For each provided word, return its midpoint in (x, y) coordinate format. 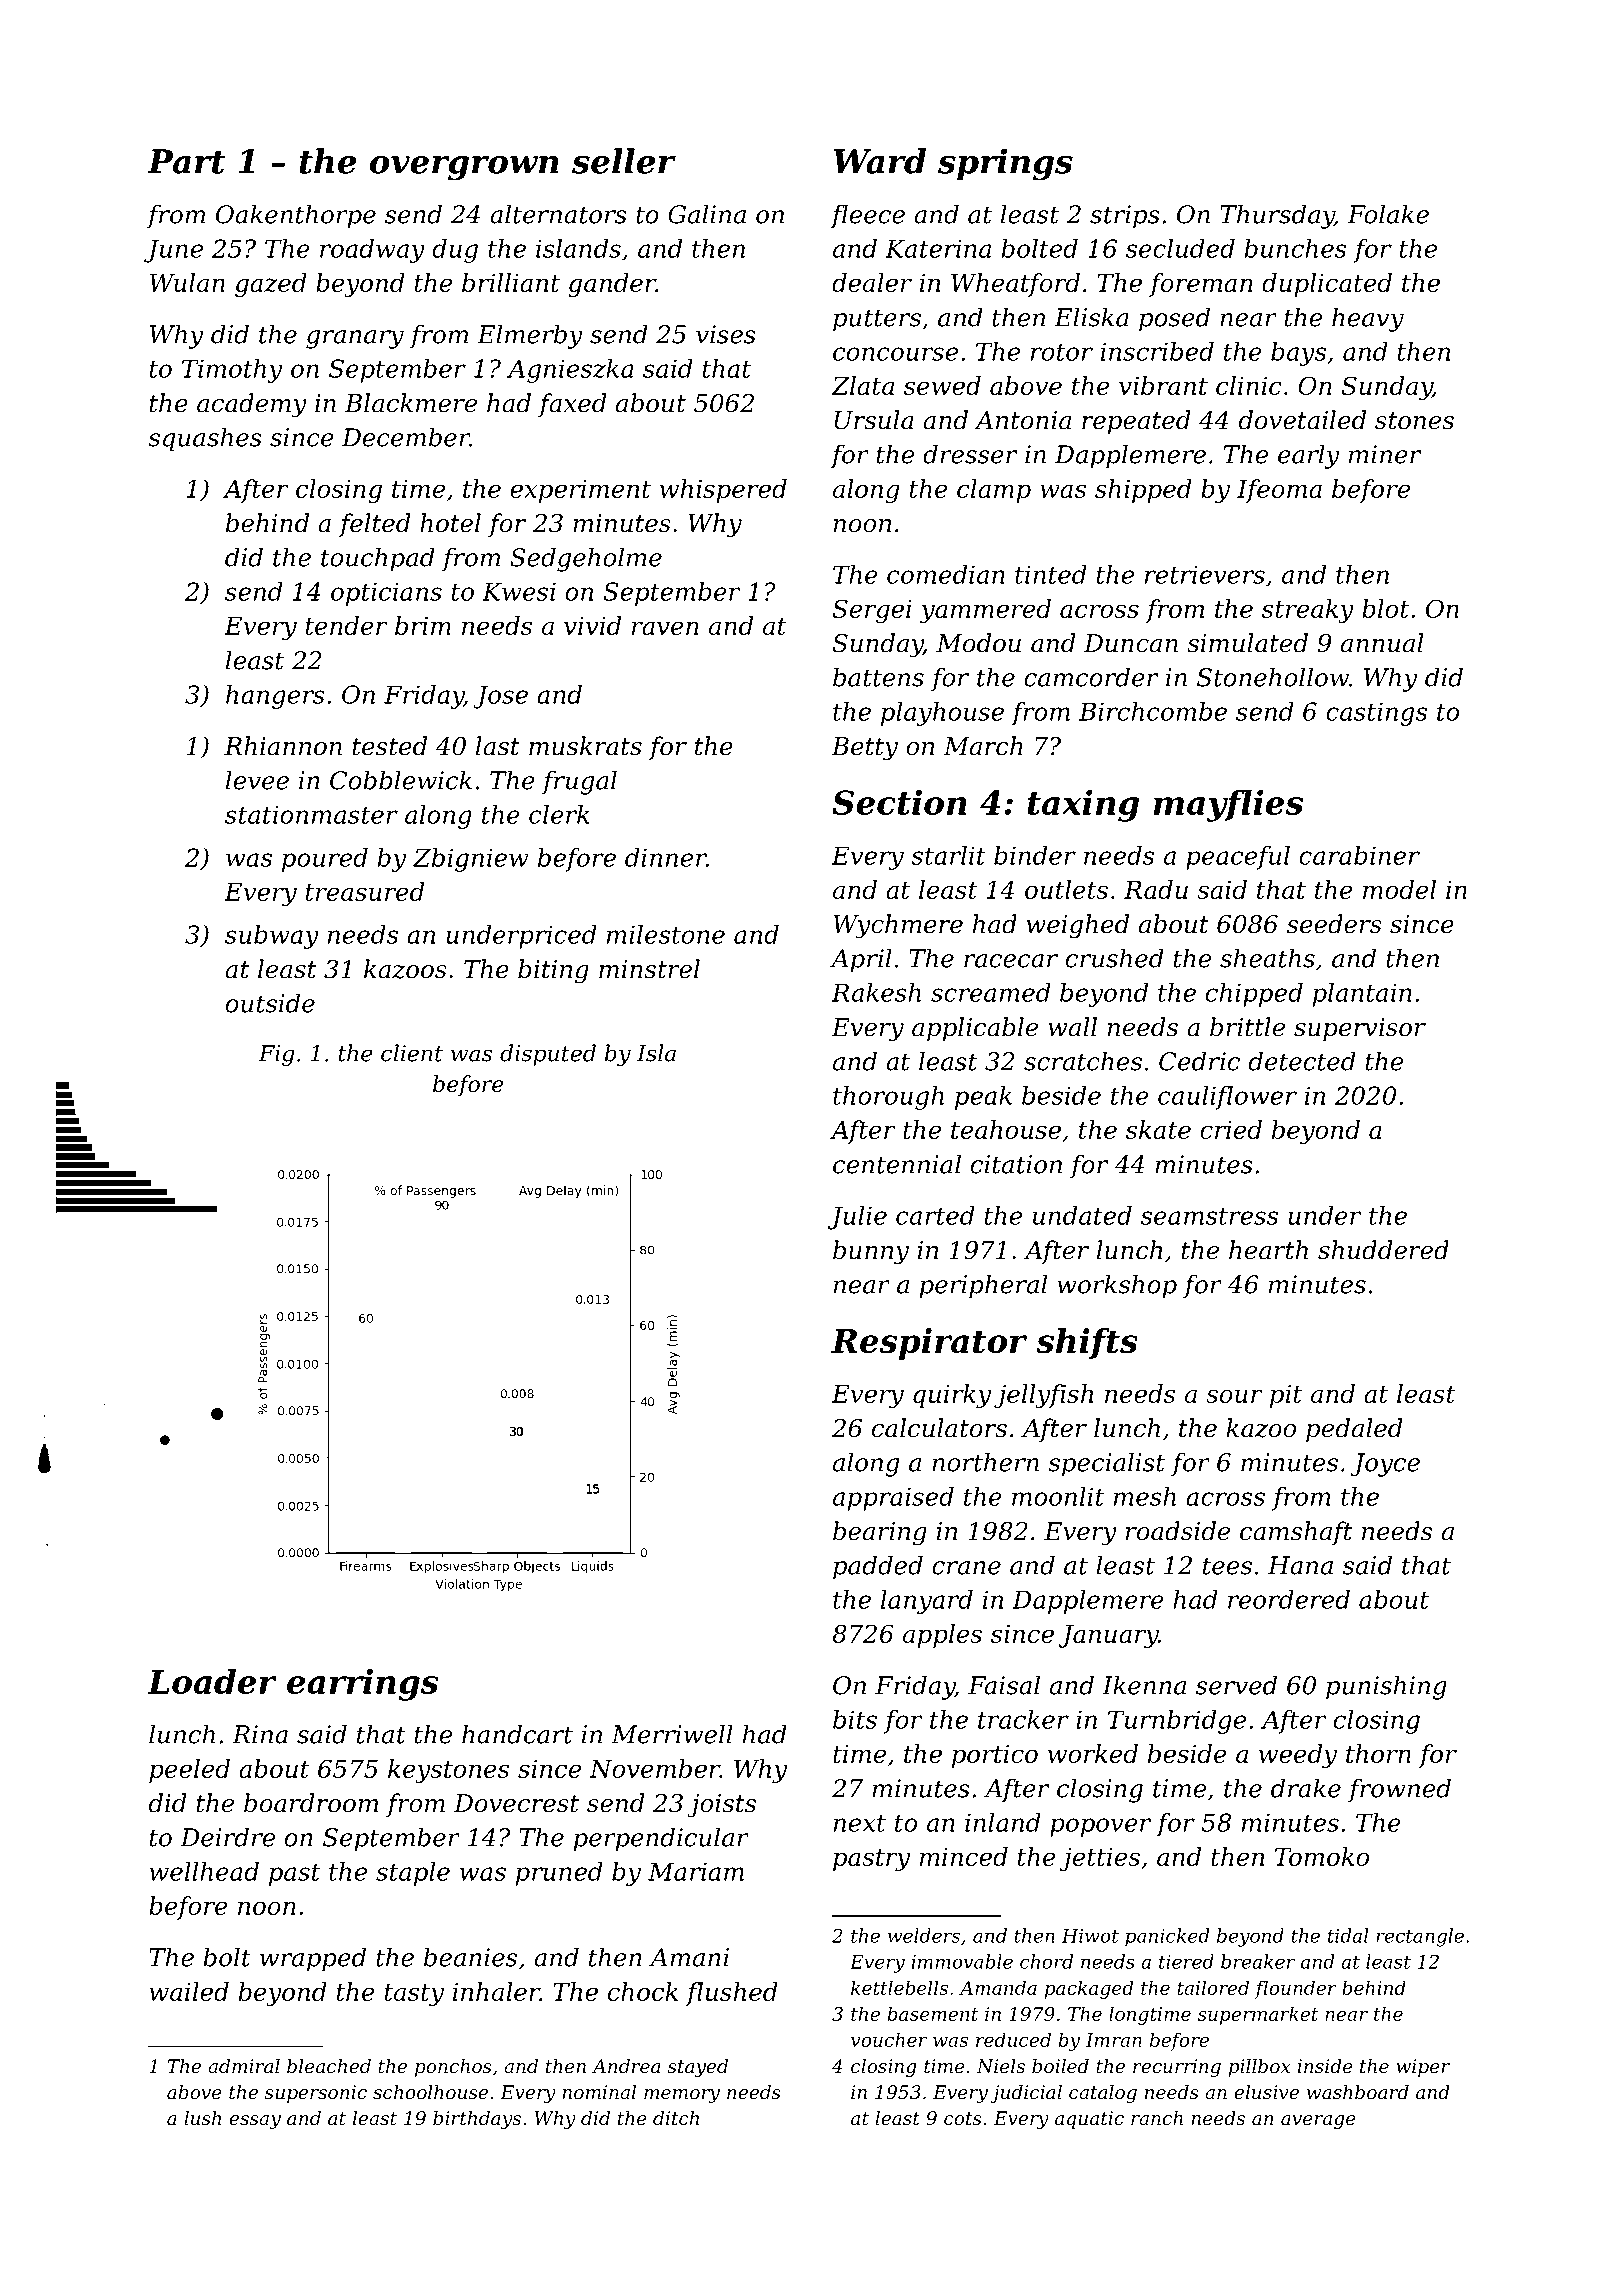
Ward (880, 161)
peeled (189, 1771)
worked (1093, 1753)
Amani (689, 1957)
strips (1125, 217)
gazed (271, 285)
